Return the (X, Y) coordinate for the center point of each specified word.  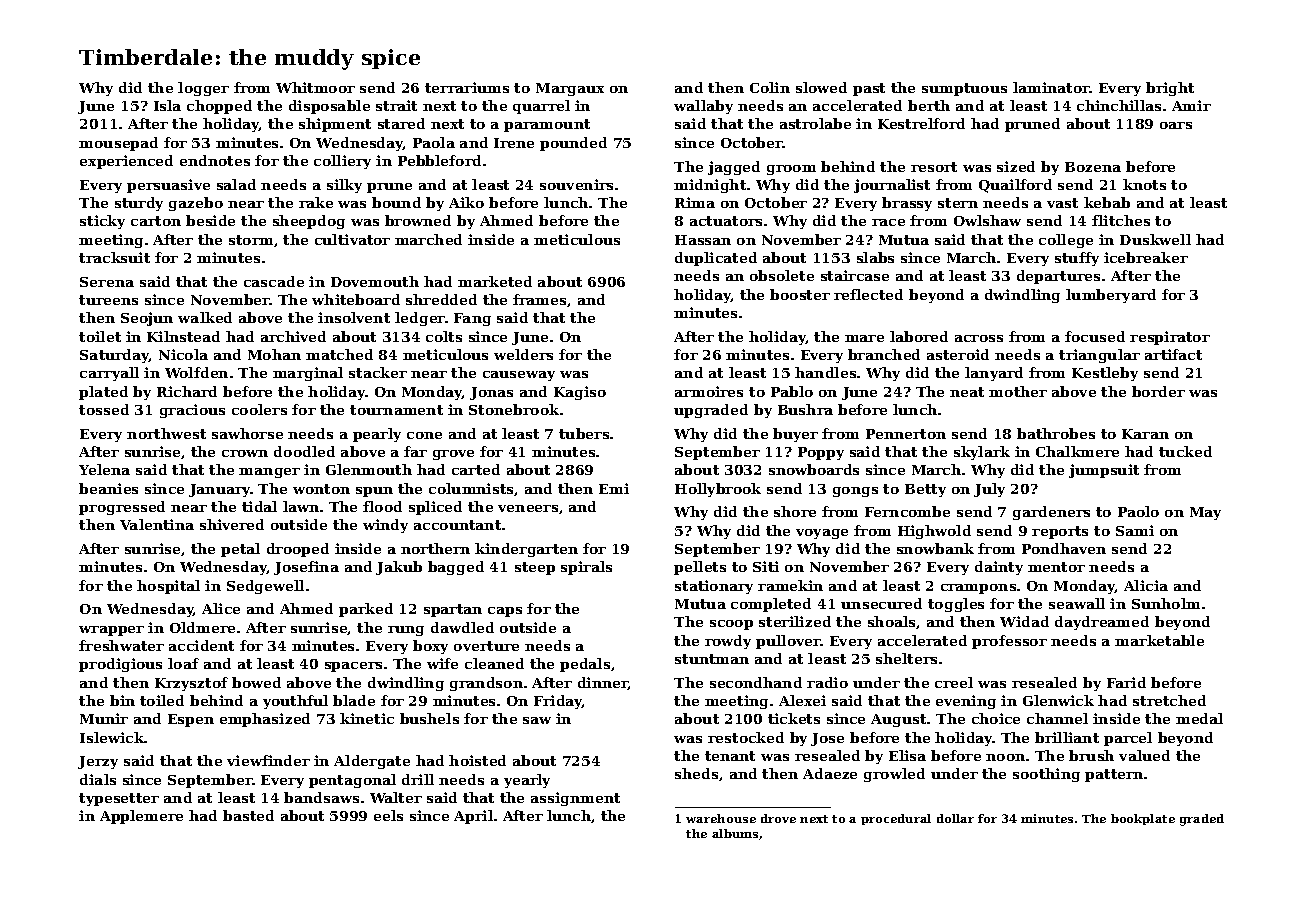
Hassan (703, 240)
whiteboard (356, 299)
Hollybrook (718, 490)
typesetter (119, 799)
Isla (167, 105)
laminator (1051, 87)
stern (958, 203)
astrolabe (815, 123)
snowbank (935, 548)
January (220, 490)
